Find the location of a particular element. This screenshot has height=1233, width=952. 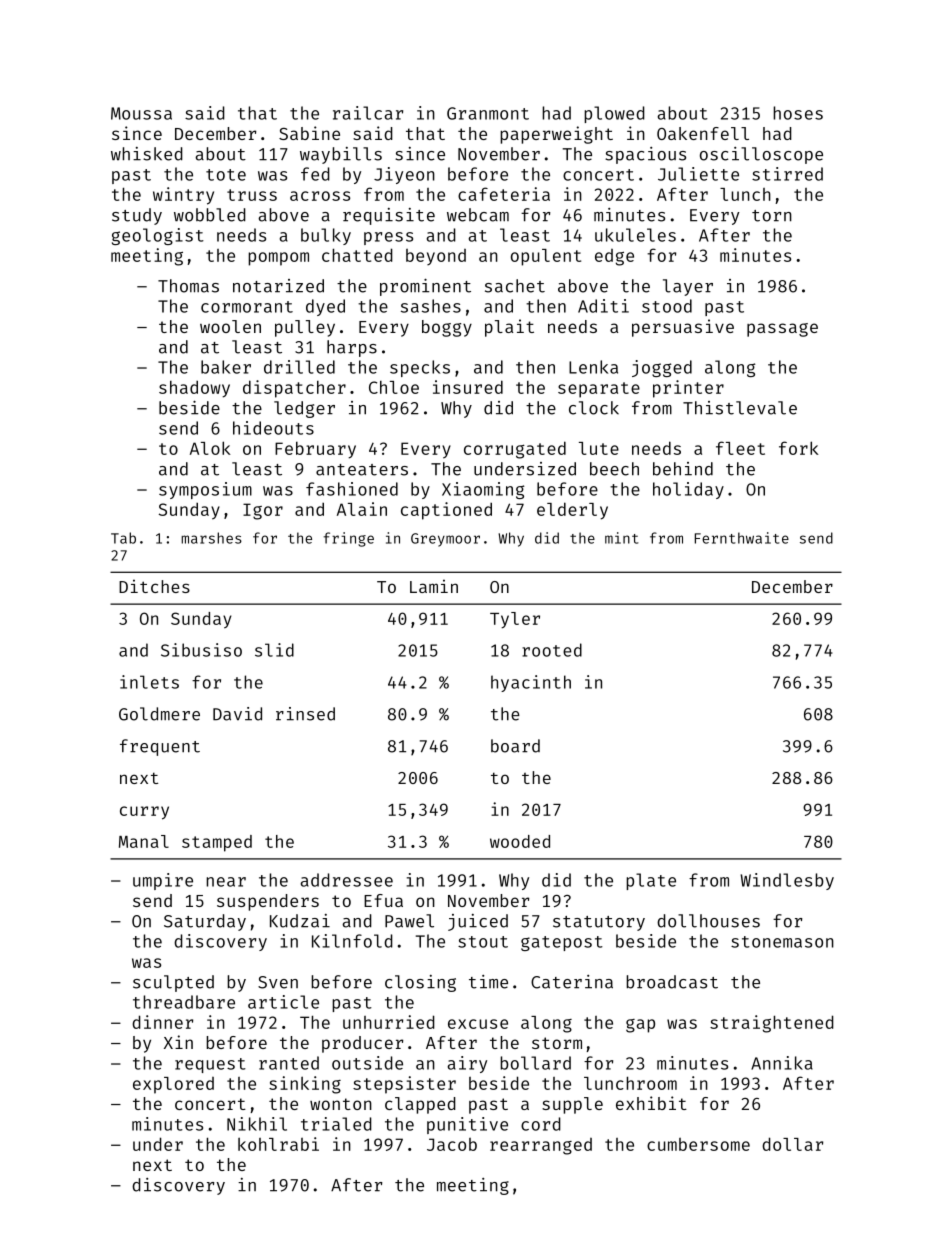

Caterina is located at coordinates (572, 982).
